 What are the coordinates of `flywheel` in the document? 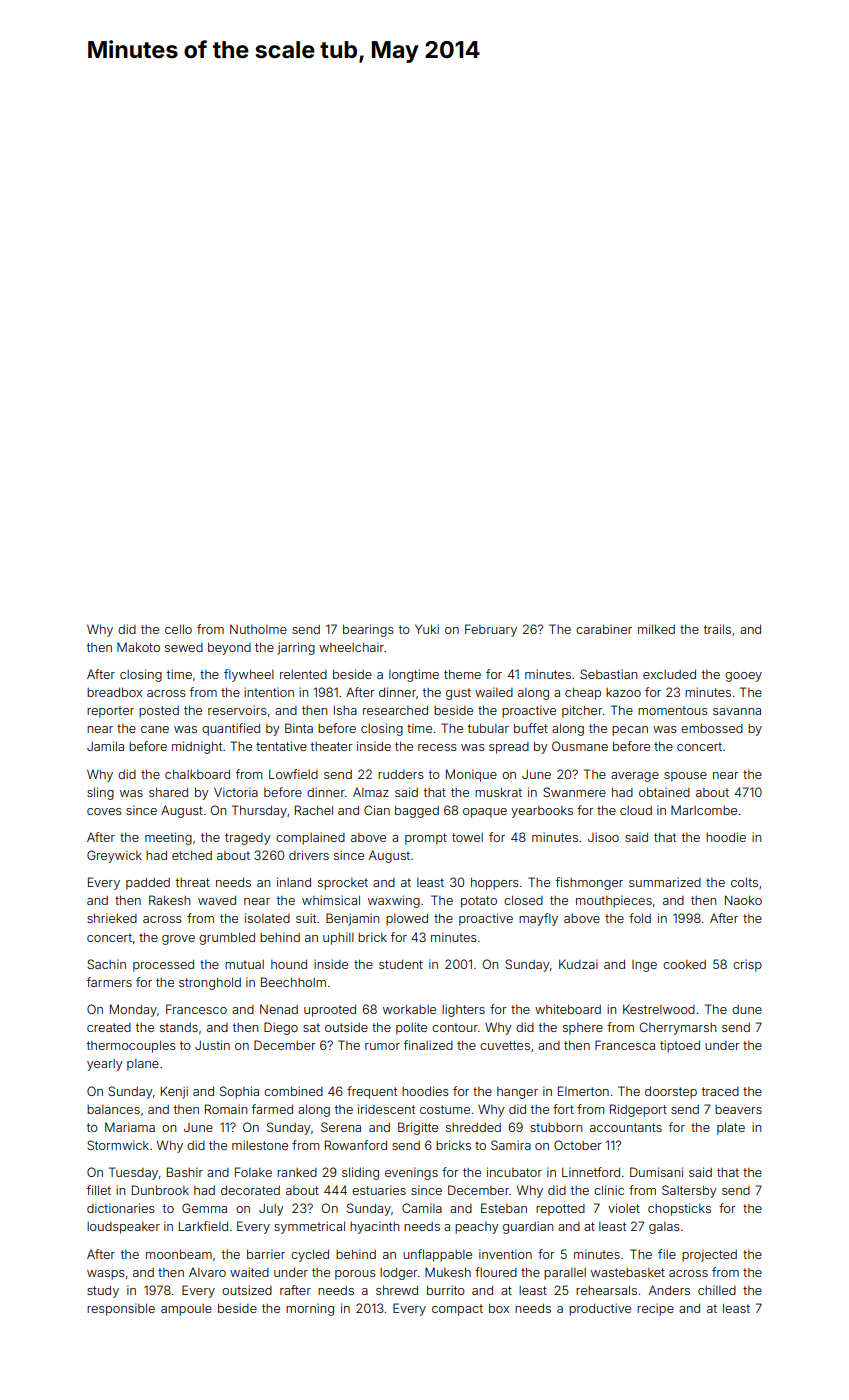 It's located at (249, 675).
